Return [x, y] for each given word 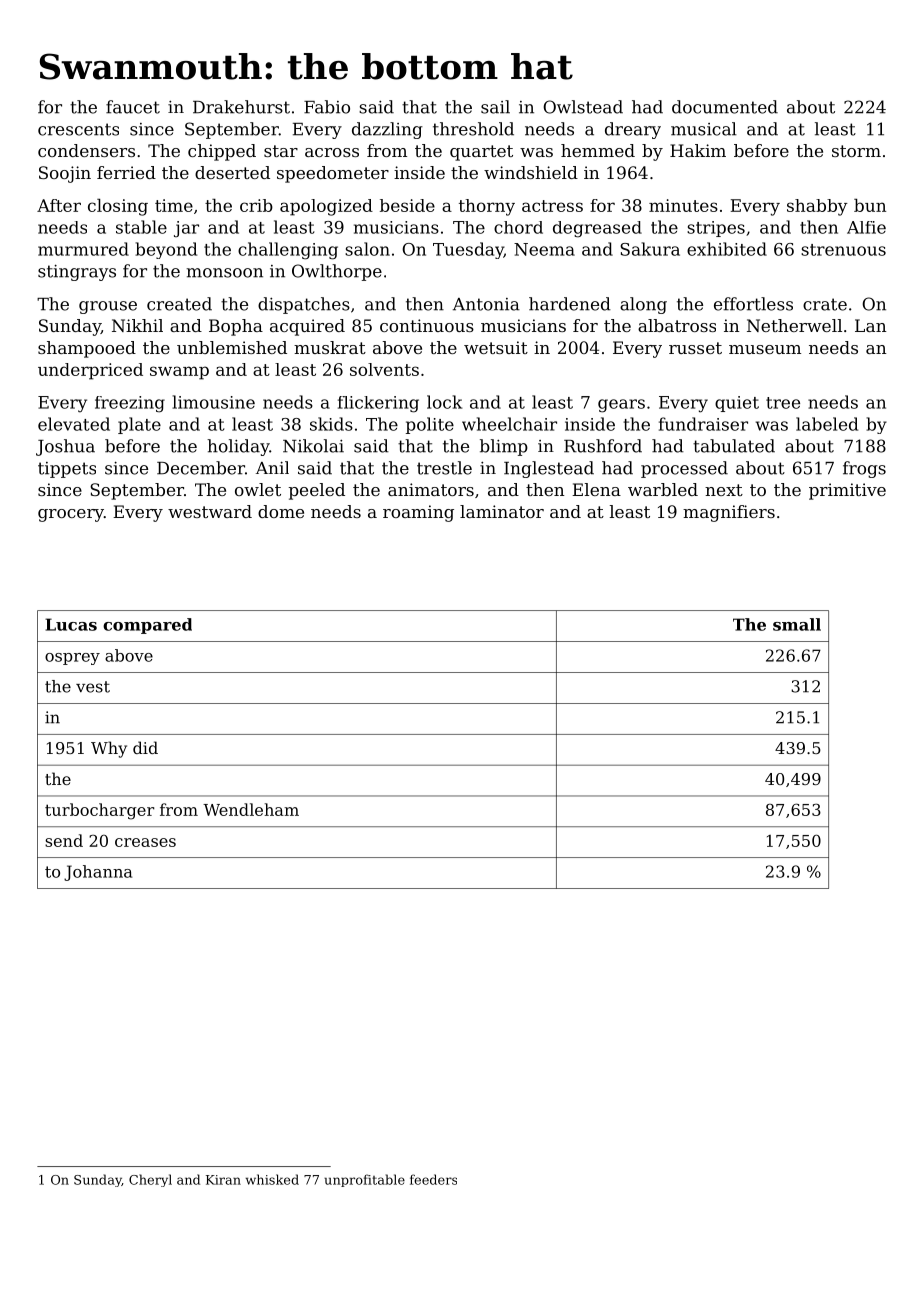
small [797, 624]
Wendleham [251, 809]
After [59, 205]
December [201, 468]
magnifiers [729, 513]
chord [518, 227]
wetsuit [496, 347]
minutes [683, 205]
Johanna [98, 873]
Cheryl [150, 1180]
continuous [427, 325]
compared [147, 626]
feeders [433, 1179]
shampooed [87, 349]
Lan [871, 325]
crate [825, 304]
